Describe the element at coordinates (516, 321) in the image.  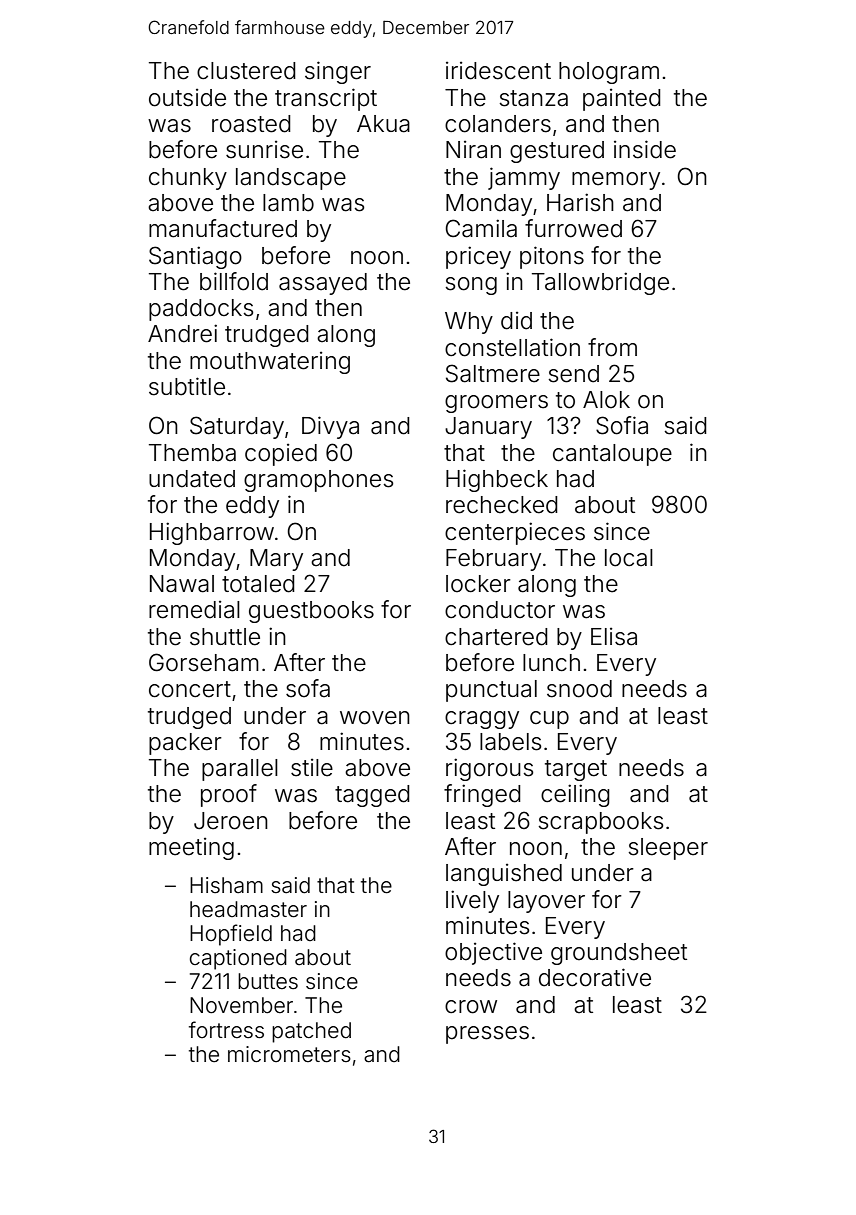
I see `did` at that location.
